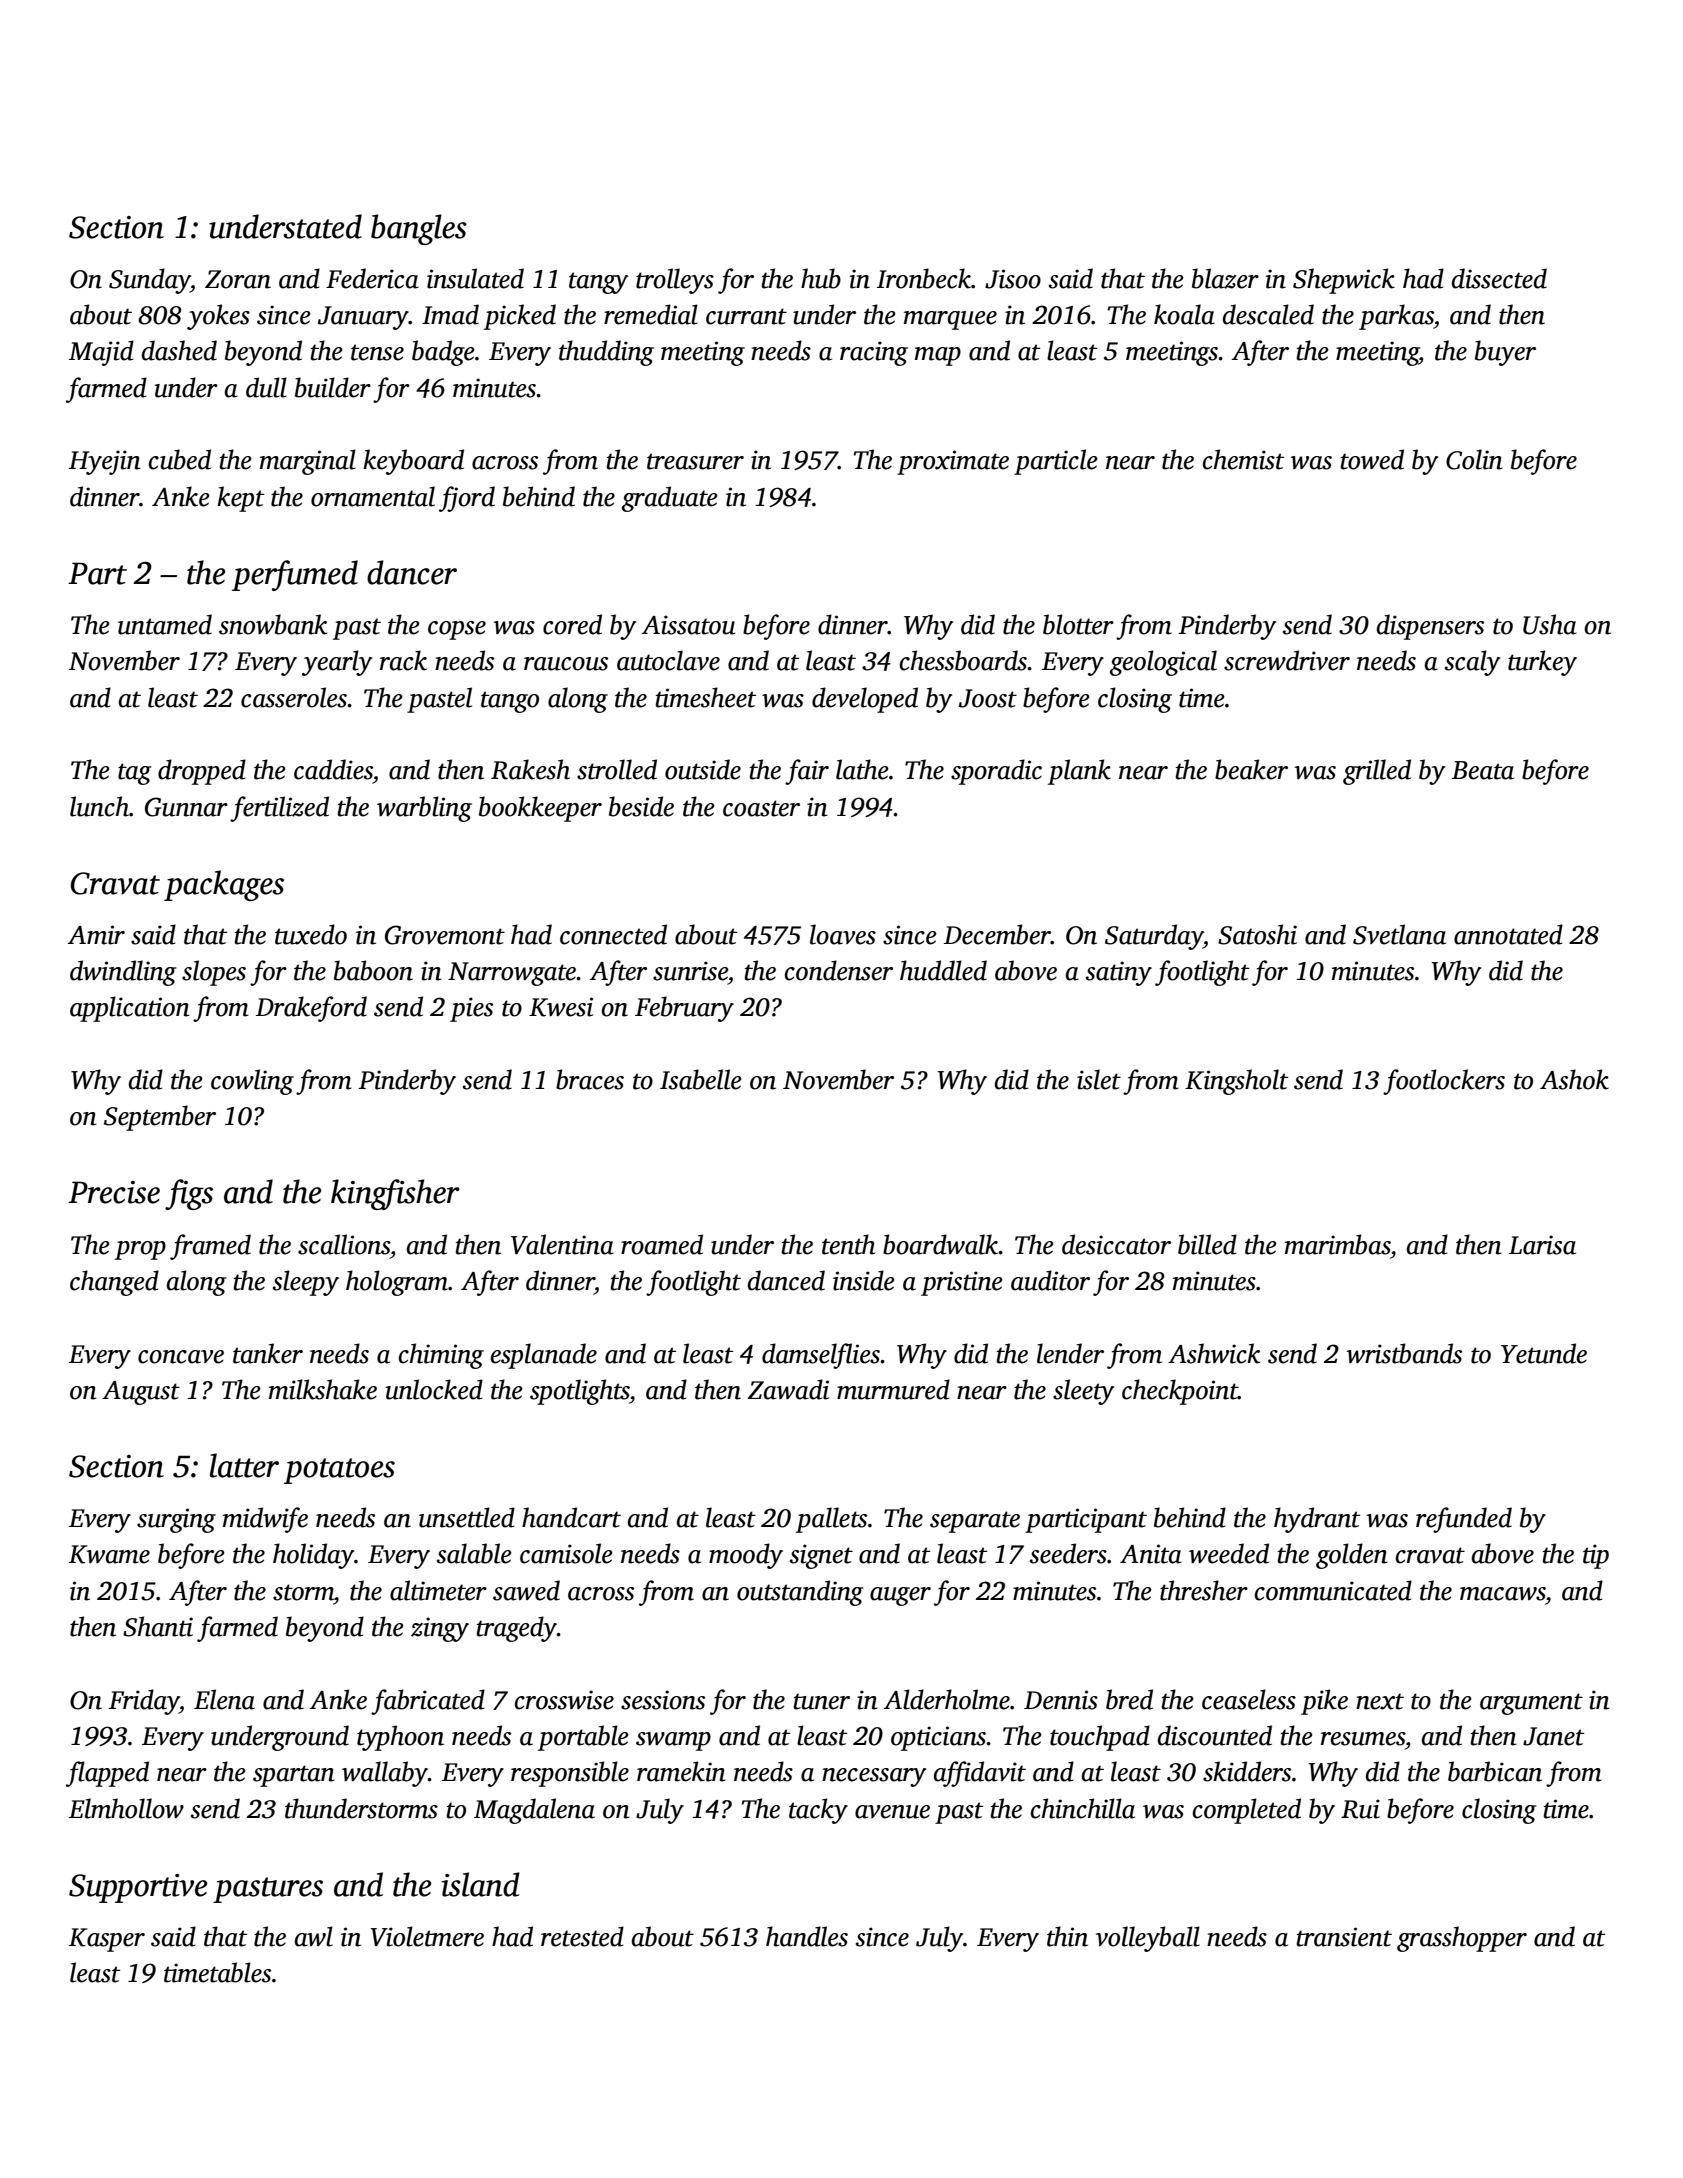 The height and width of the screenshot is (2178, 1683). What do you see at coordinates (821, 278) in the screenshot?
I see `hub` at bounding box center [821, 278].
